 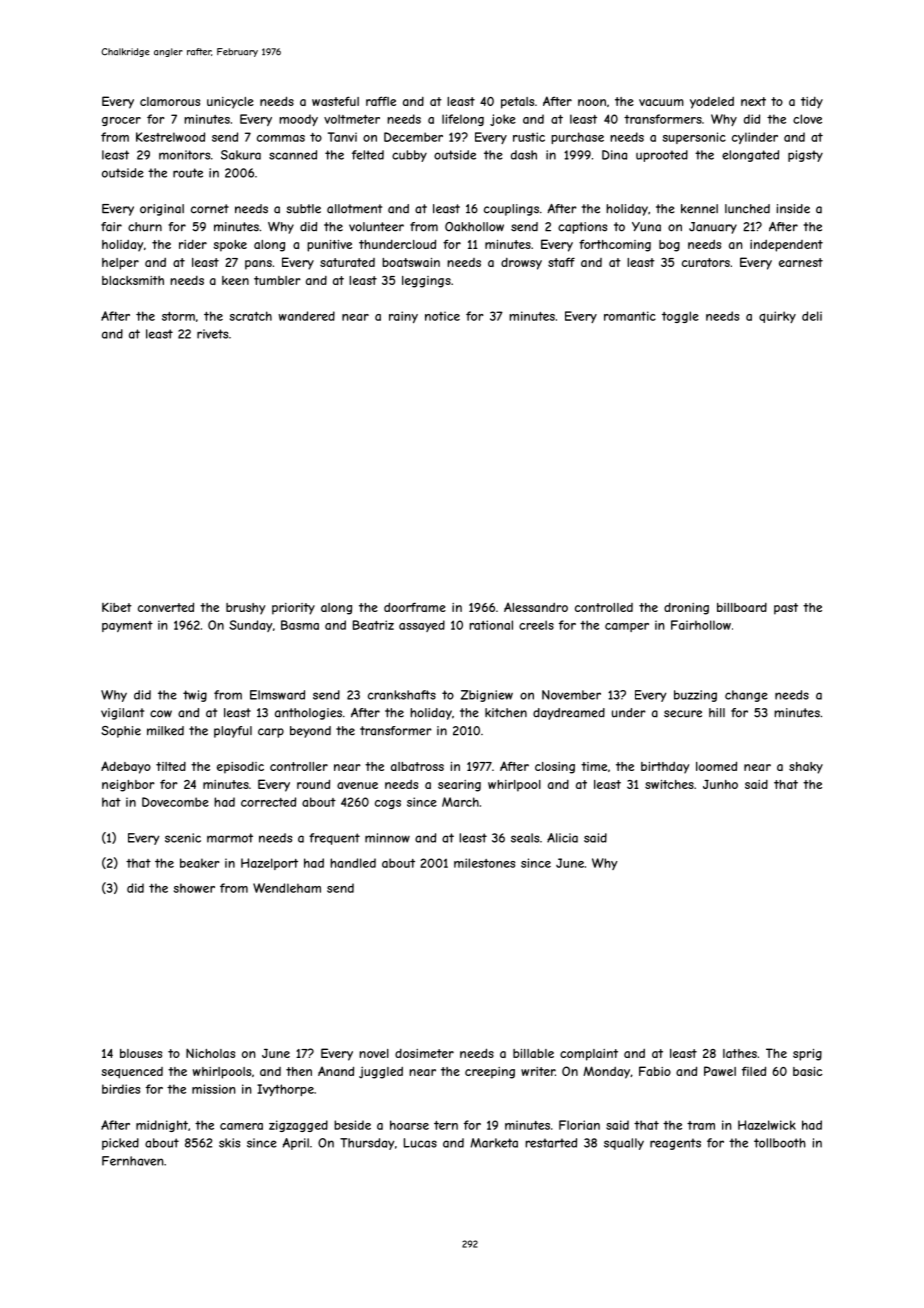 What do you see at coordinates (229, 1143) in the image?
I see `skis` at bounding box center [229, 1143].
